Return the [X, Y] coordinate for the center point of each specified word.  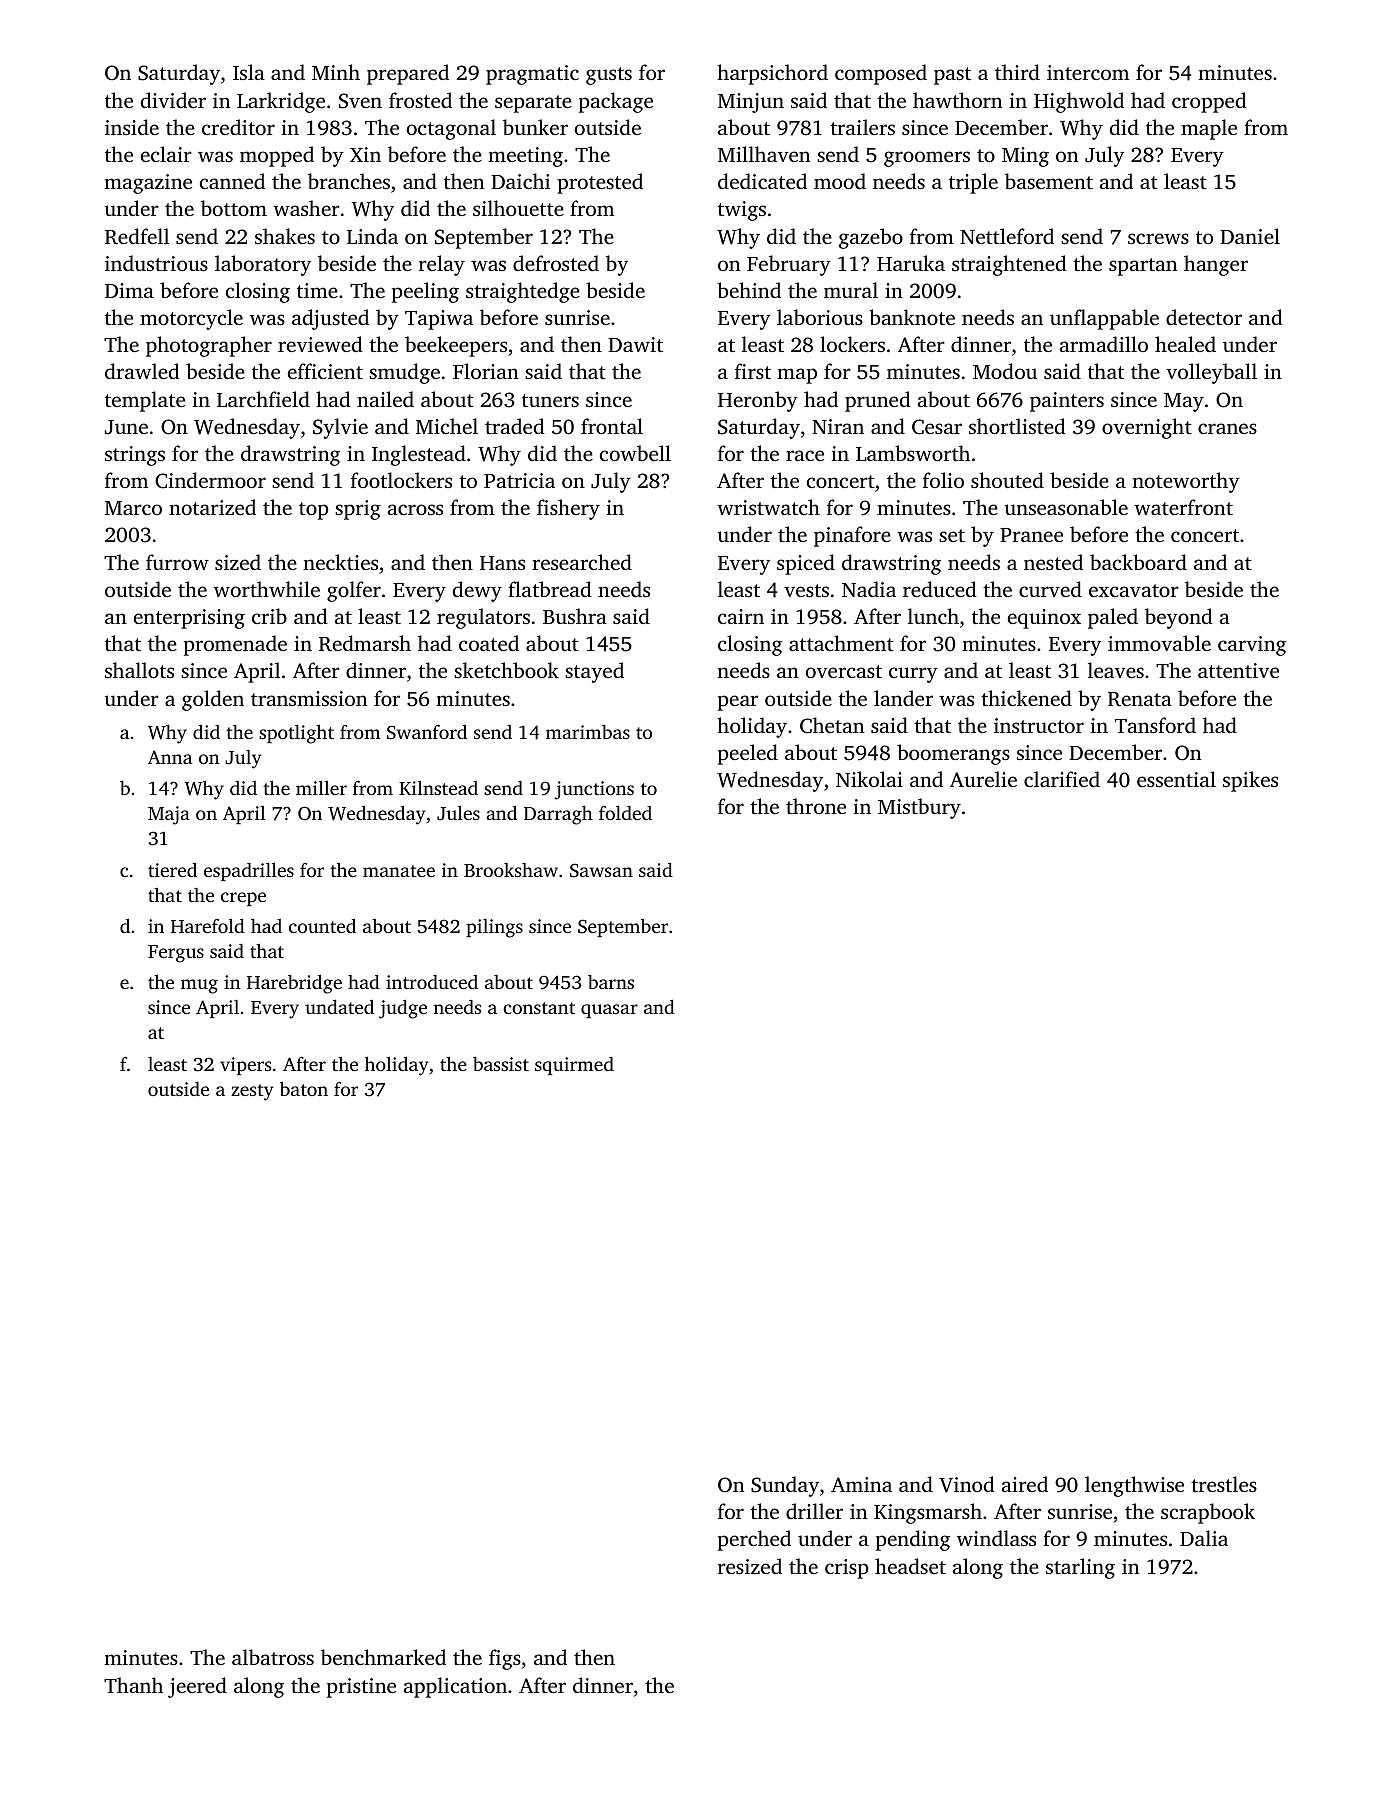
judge [403, 1009]
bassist [501, 1064]
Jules [458, 813]
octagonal [451, 129]
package [616, 102]
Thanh [133, 1685]
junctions [594, 790]
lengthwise [1134, 1486]
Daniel [1250, 236]
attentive [1238, 670]
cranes [1227, 428]
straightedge [523, 292]
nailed [385, 399]
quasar [609, 1011]
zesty [252, 1092]
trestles [1224, 1484]
